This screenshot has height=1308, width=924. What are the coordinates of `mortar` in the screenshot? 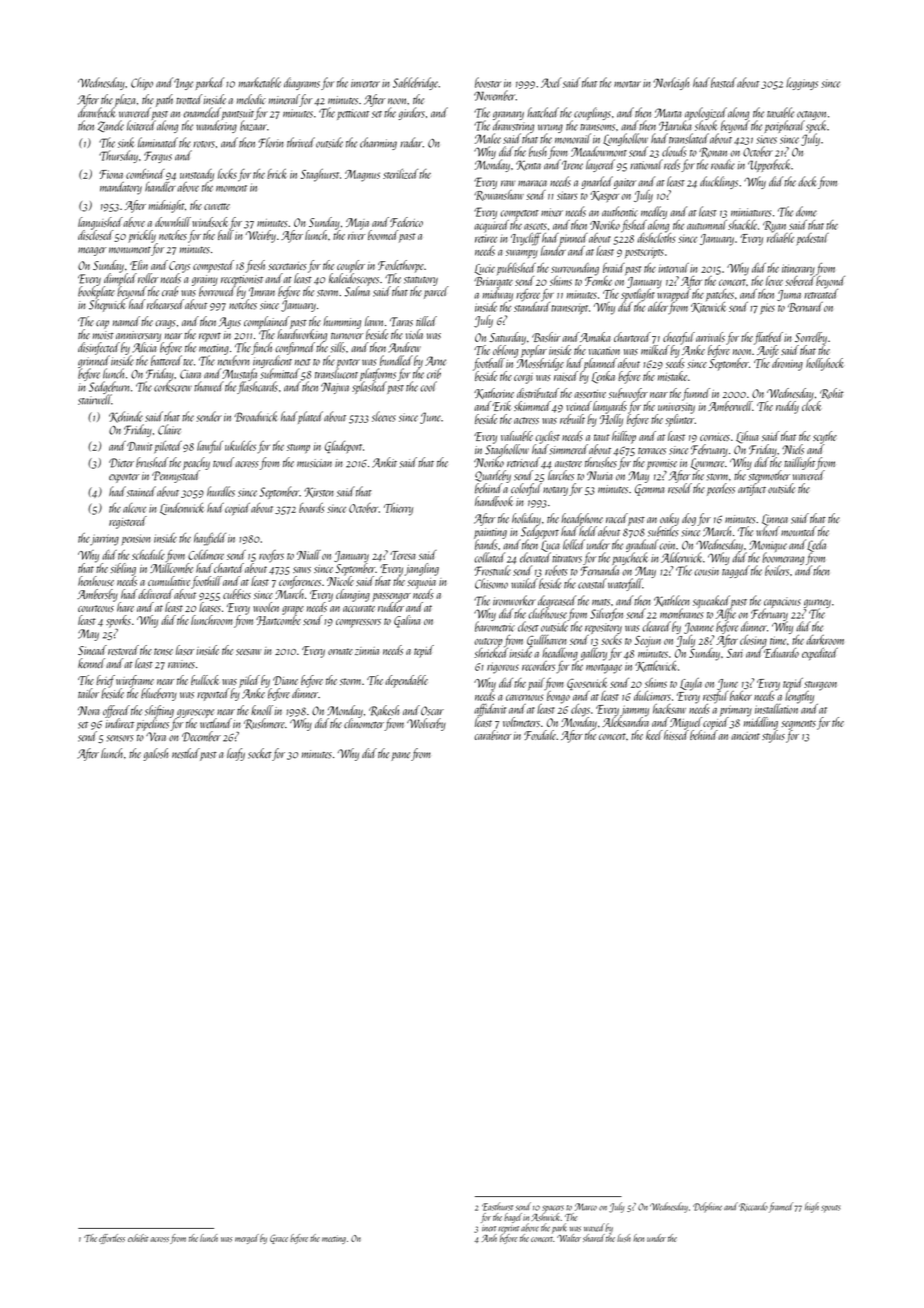 It's located at (627, 84).
